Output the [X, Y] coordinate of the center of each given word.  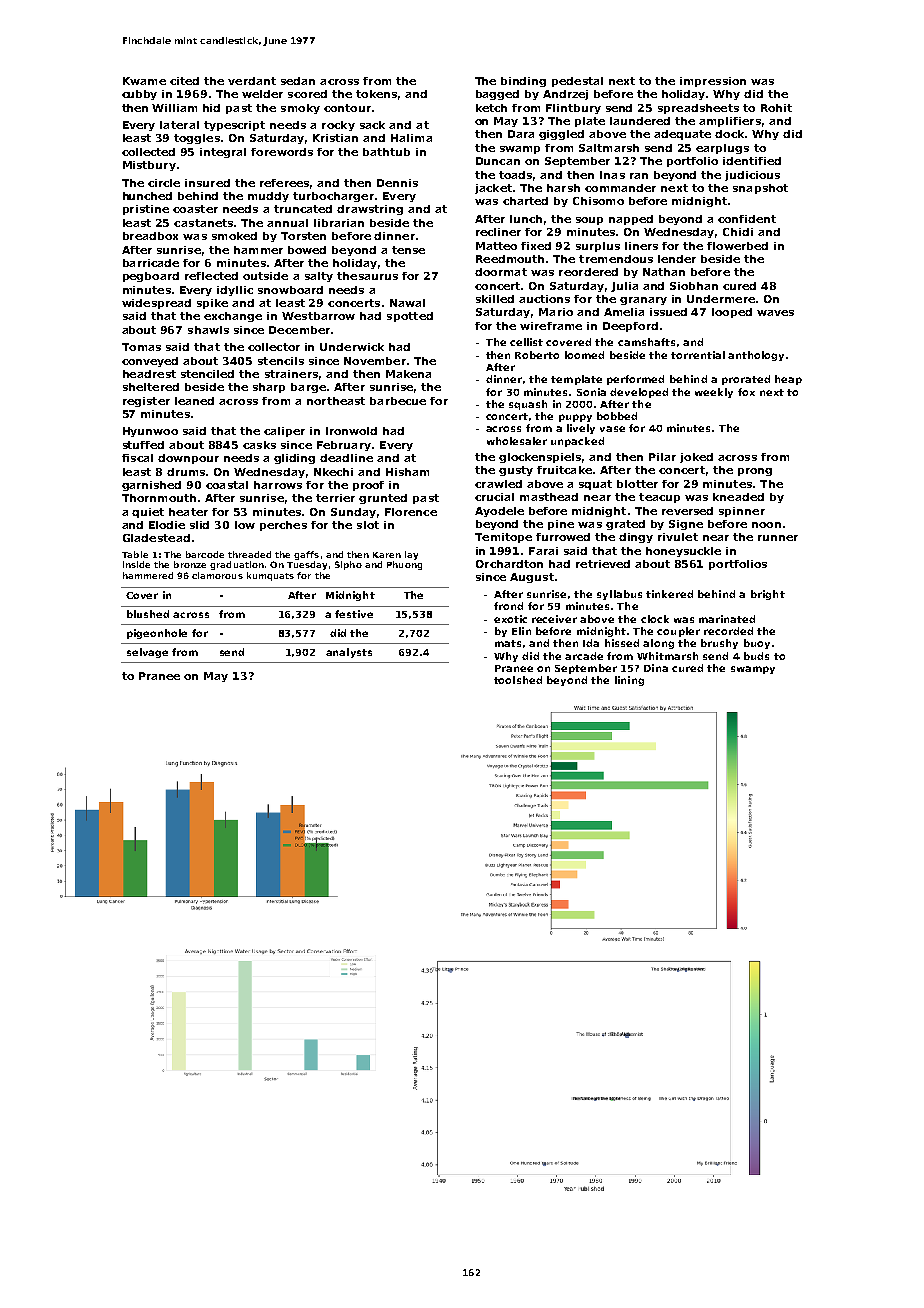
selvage [147, 653]
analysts [349, 653]
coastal [227, 485]
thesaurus [367, 276]
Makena [408, 374]
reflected [211, 276]
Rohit [776, 108]
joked [696, 458]
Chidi [738, 232]
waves [775, 313]
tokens [376, 94]
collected [148, 152]
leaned [194, 401]
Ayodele [499, 512]
